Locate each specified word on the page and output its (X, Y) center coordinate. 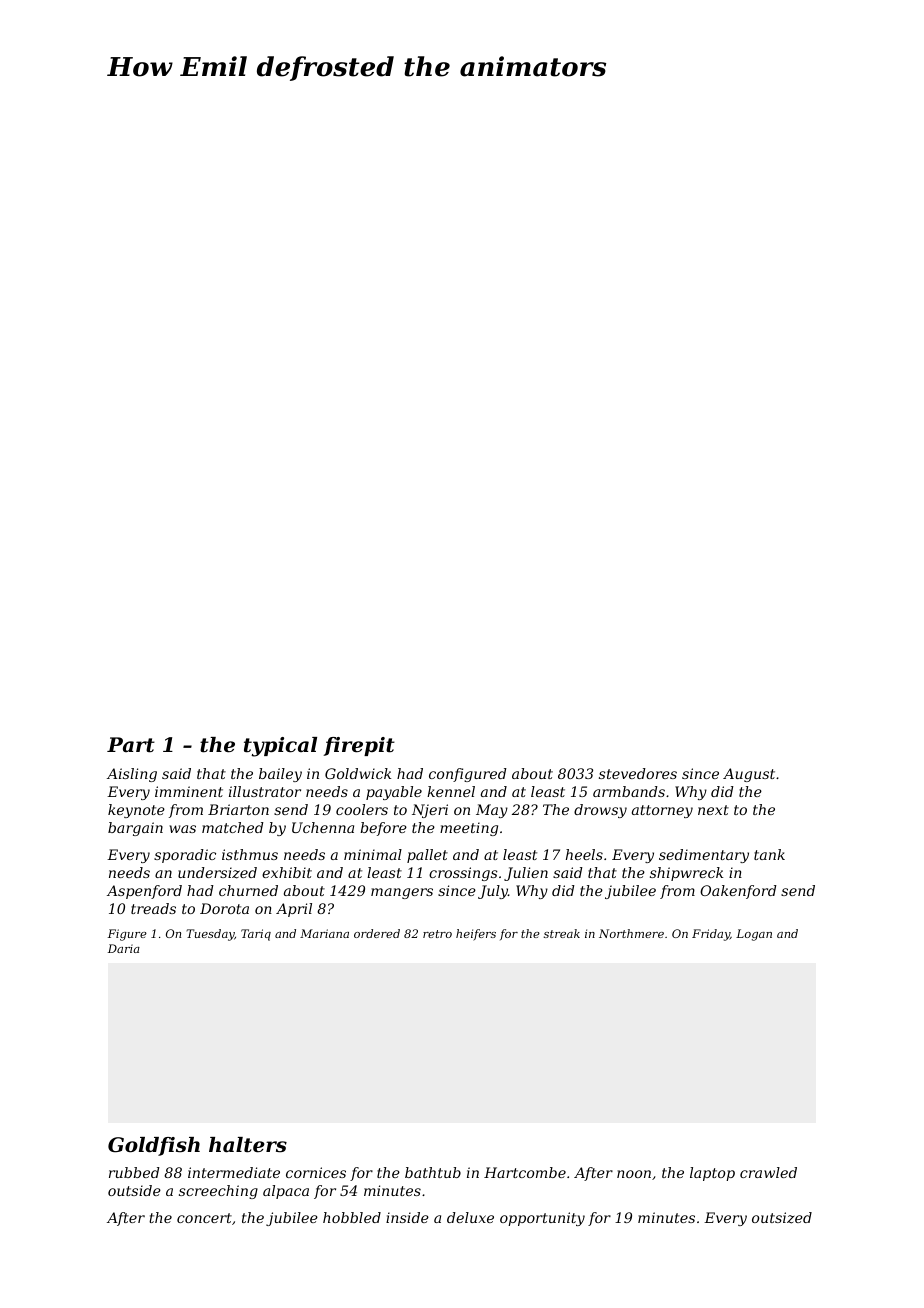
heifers (476, 935)
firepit (359, 746)
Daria (124, 948)
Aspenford (144, 892)
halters (248, 1145)
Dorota (224, 908)
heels (584, 854)
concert (204, 1218)
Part (131, 745)
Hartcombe (525, 1172)
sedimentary (704, 856)
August (749, 775)
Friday (711, 935)
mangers (402, 893)
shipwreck (686, 874)
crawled (768, 1172)
